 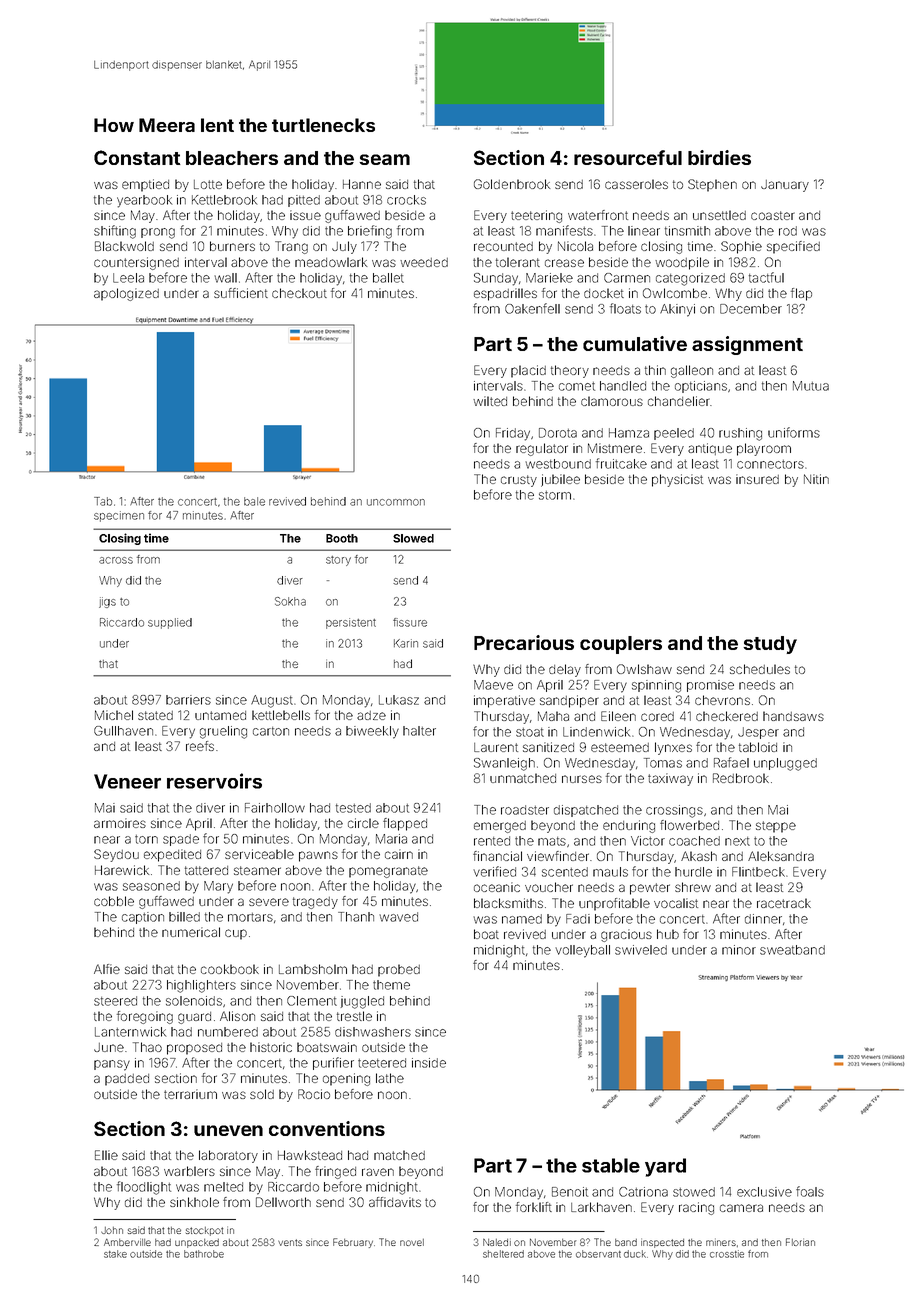 What do you see at coordinates (503, 1254) in the image?
I see `sheltered` at bounding box center [503, 1254].
